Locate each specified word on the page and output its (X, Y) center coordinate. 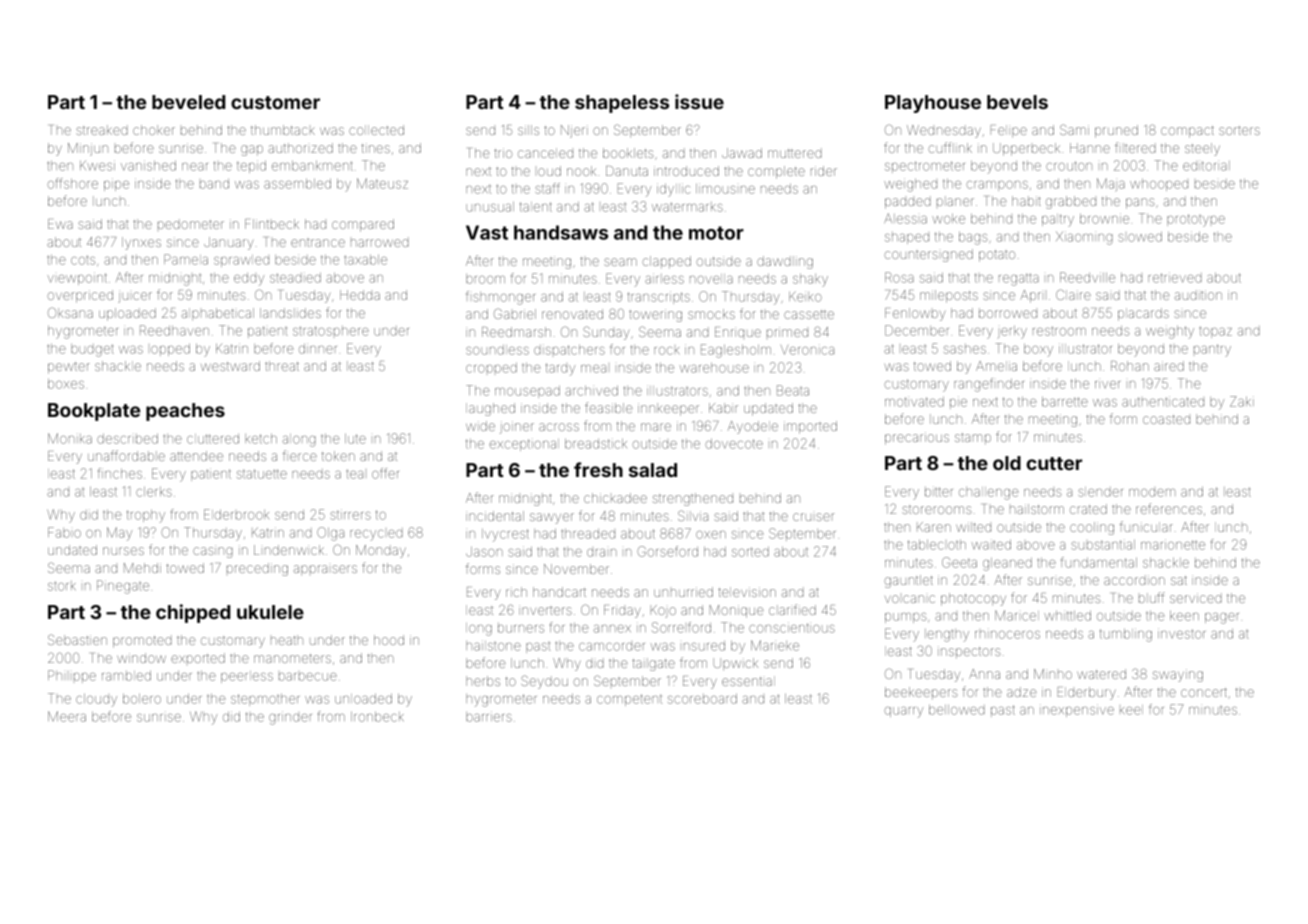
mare (656, 427)
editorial (1206, 166)
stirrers (351, 514)
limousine (725, 188)
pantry (1212, 350)
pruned (1116, 131)
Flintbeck (272, 224)
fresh (598, 469)
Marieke (775, 645)
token (338, 456)
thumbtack (283, 130)
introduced (686, 171)
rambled (126, 676)
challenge (988, 493)
